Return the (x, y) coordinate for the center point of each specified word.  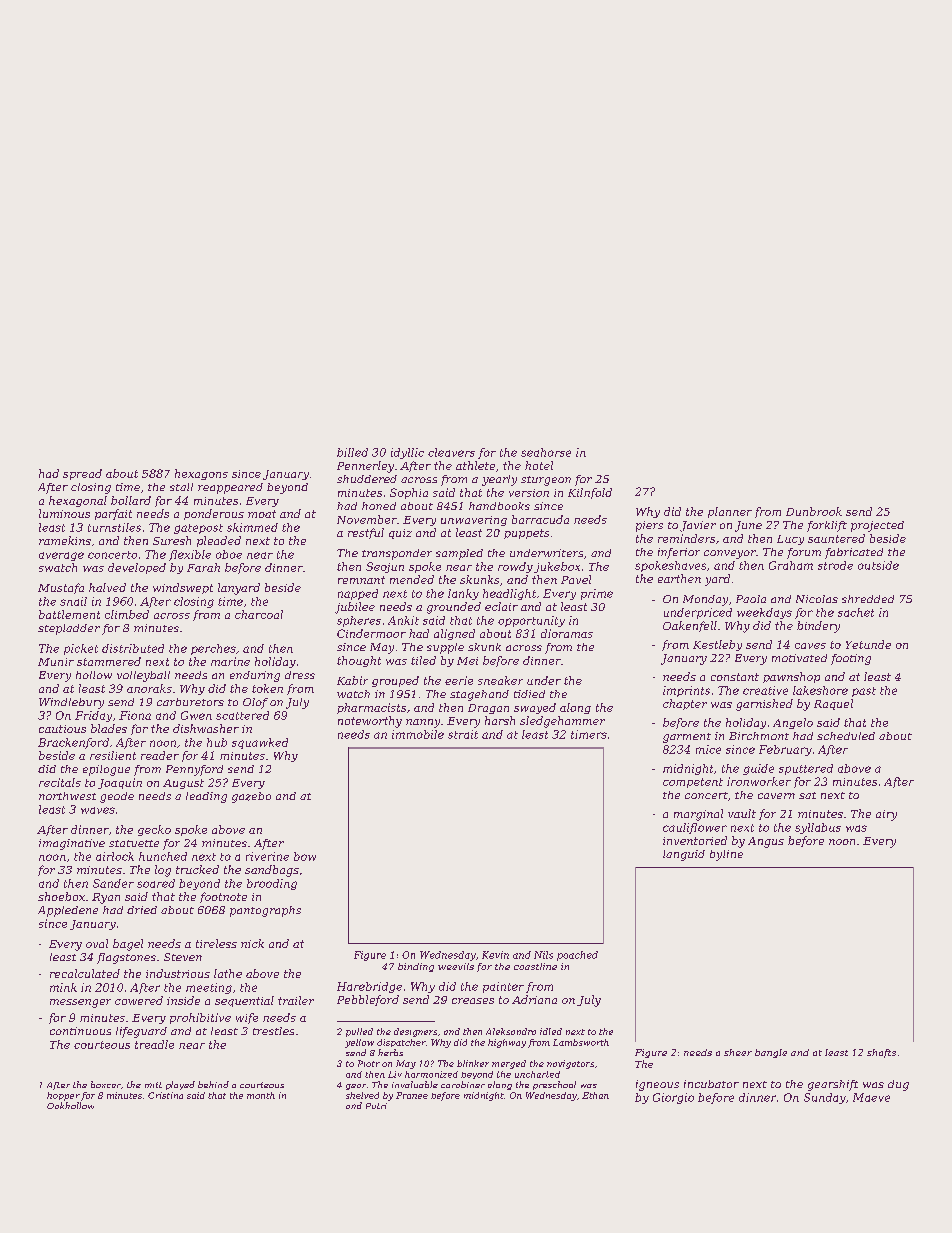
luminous (64, 513)
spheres (359, 621)
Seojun (385, 567)
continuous (80, 1031)
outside (878, 565)
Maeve (871, 1097)
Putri (376, 1106)
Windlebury (71, 703)
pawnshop (791, 677)
